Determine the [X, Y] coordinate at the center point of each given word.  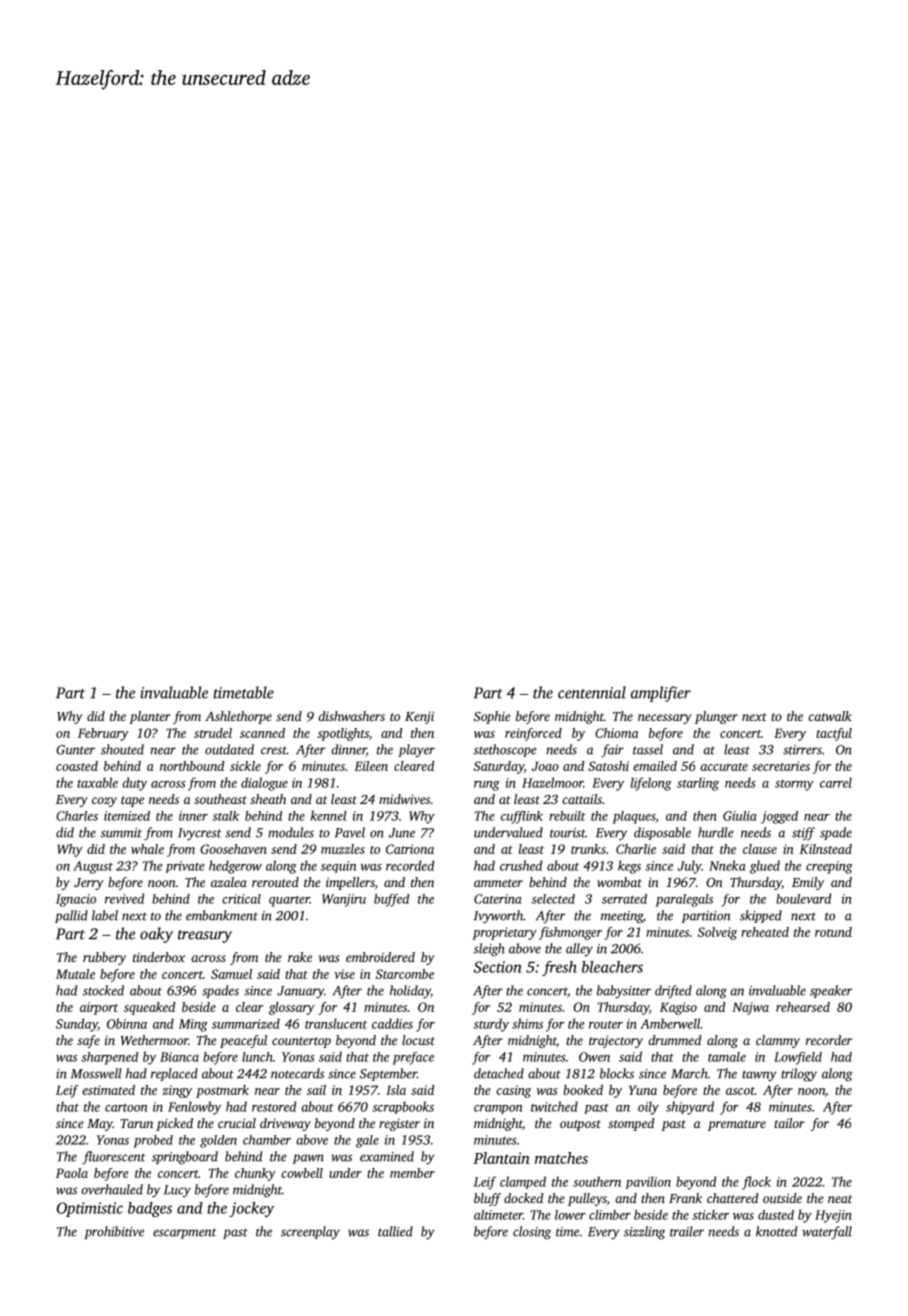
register [399, 1125]
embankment [222, 915]
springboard [185, 1158]
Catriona [410, 849]
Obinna [127, 1023]
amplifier [661, 694]
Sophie [492, 717]
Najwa [750, 1008]
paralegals [684, 900]
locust [418, 1040]
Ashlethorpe [238, 717]
